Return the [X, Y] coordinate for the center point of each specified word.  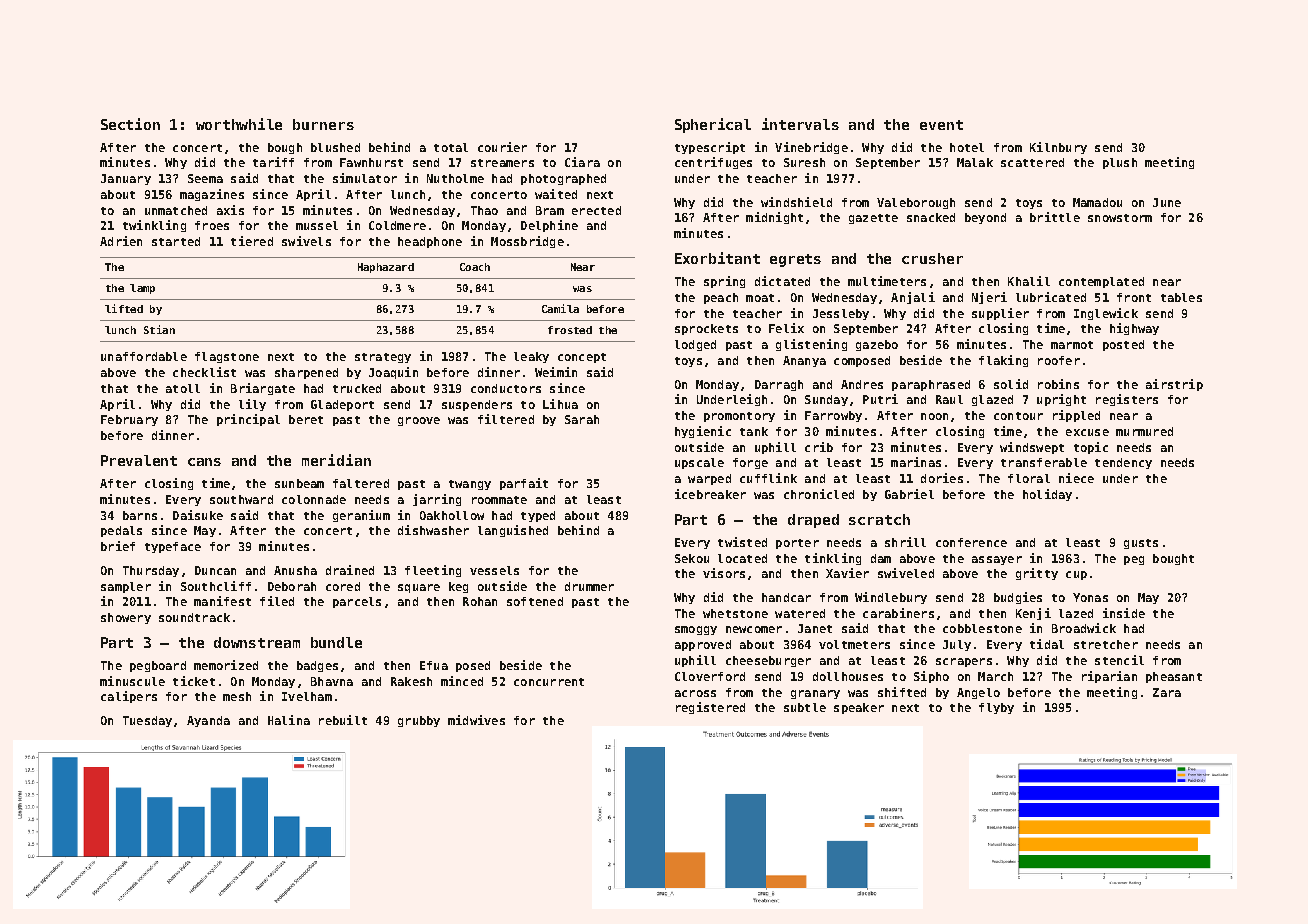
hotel [967, 147]
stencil [1119, 660]
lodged [695, 345]
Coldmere [397, 225]
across [695, 693]
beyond [985, 218]
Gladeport [342, 405]
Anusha [295, 570]
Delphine [549, 226]
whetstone [735, 613]
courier [502, 147]
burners [323, 124]
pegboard [158, 666]
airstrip [1174, 385]
